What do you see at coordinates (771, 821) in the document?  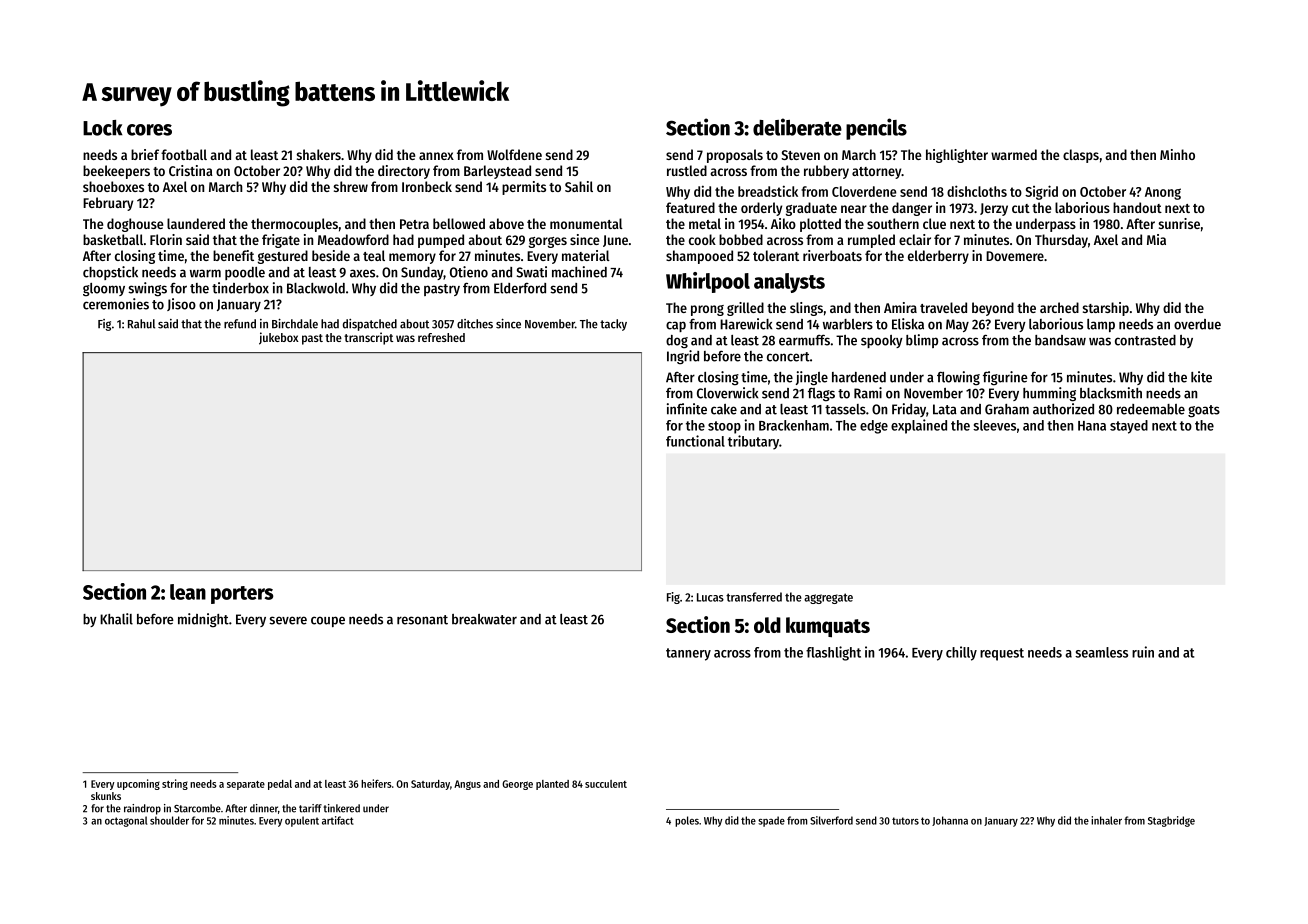 I see `spade` at bounding box center [771, 821].
